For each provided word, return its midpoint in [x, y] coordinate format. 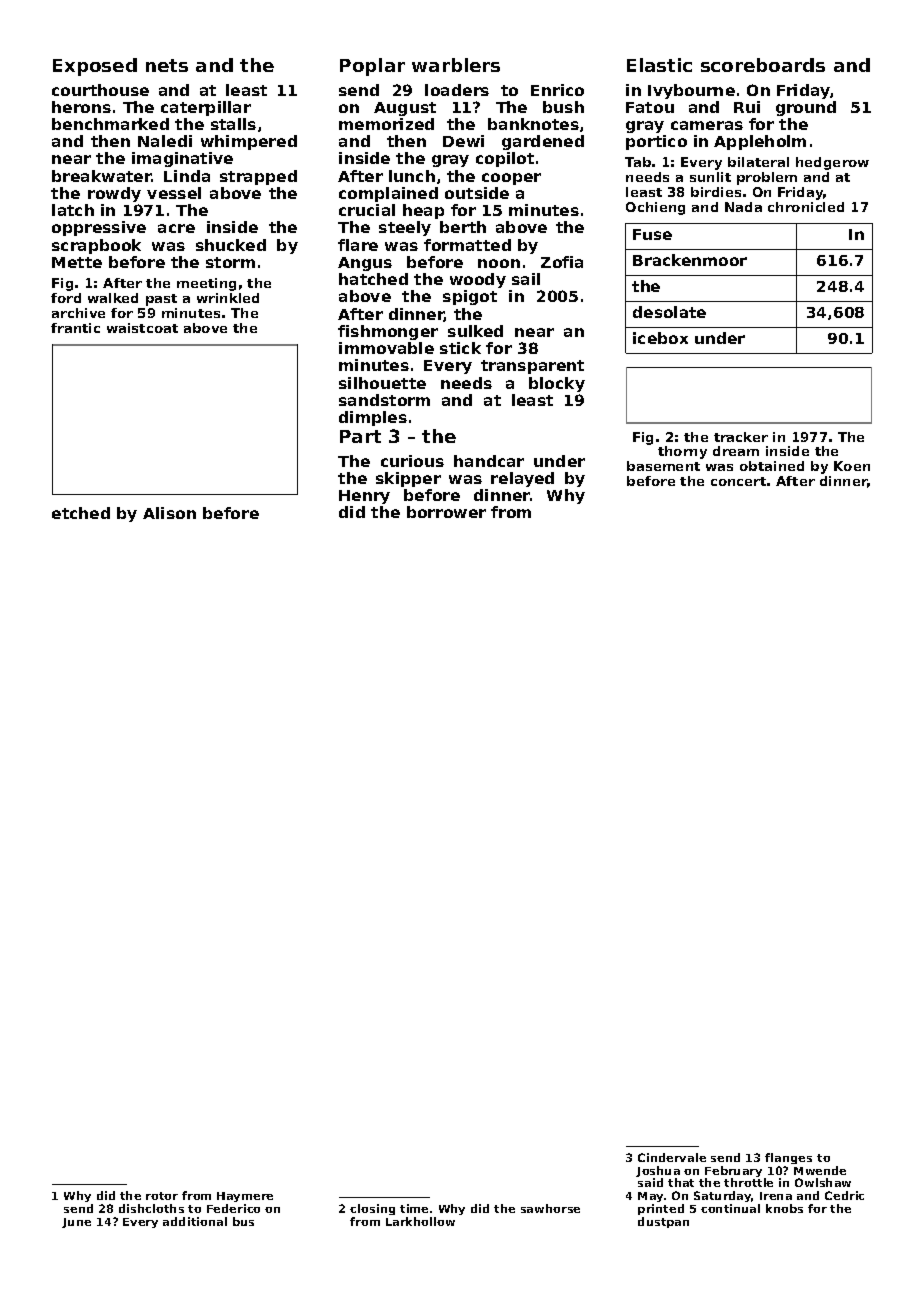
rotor [162, 1196]
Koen [852, 466]
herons [81, 107]
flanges [788, 1158]
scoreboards [763, 65]
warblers [456, 65]
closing [372, 1209]
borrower [446, 512]
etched [81, 513]
